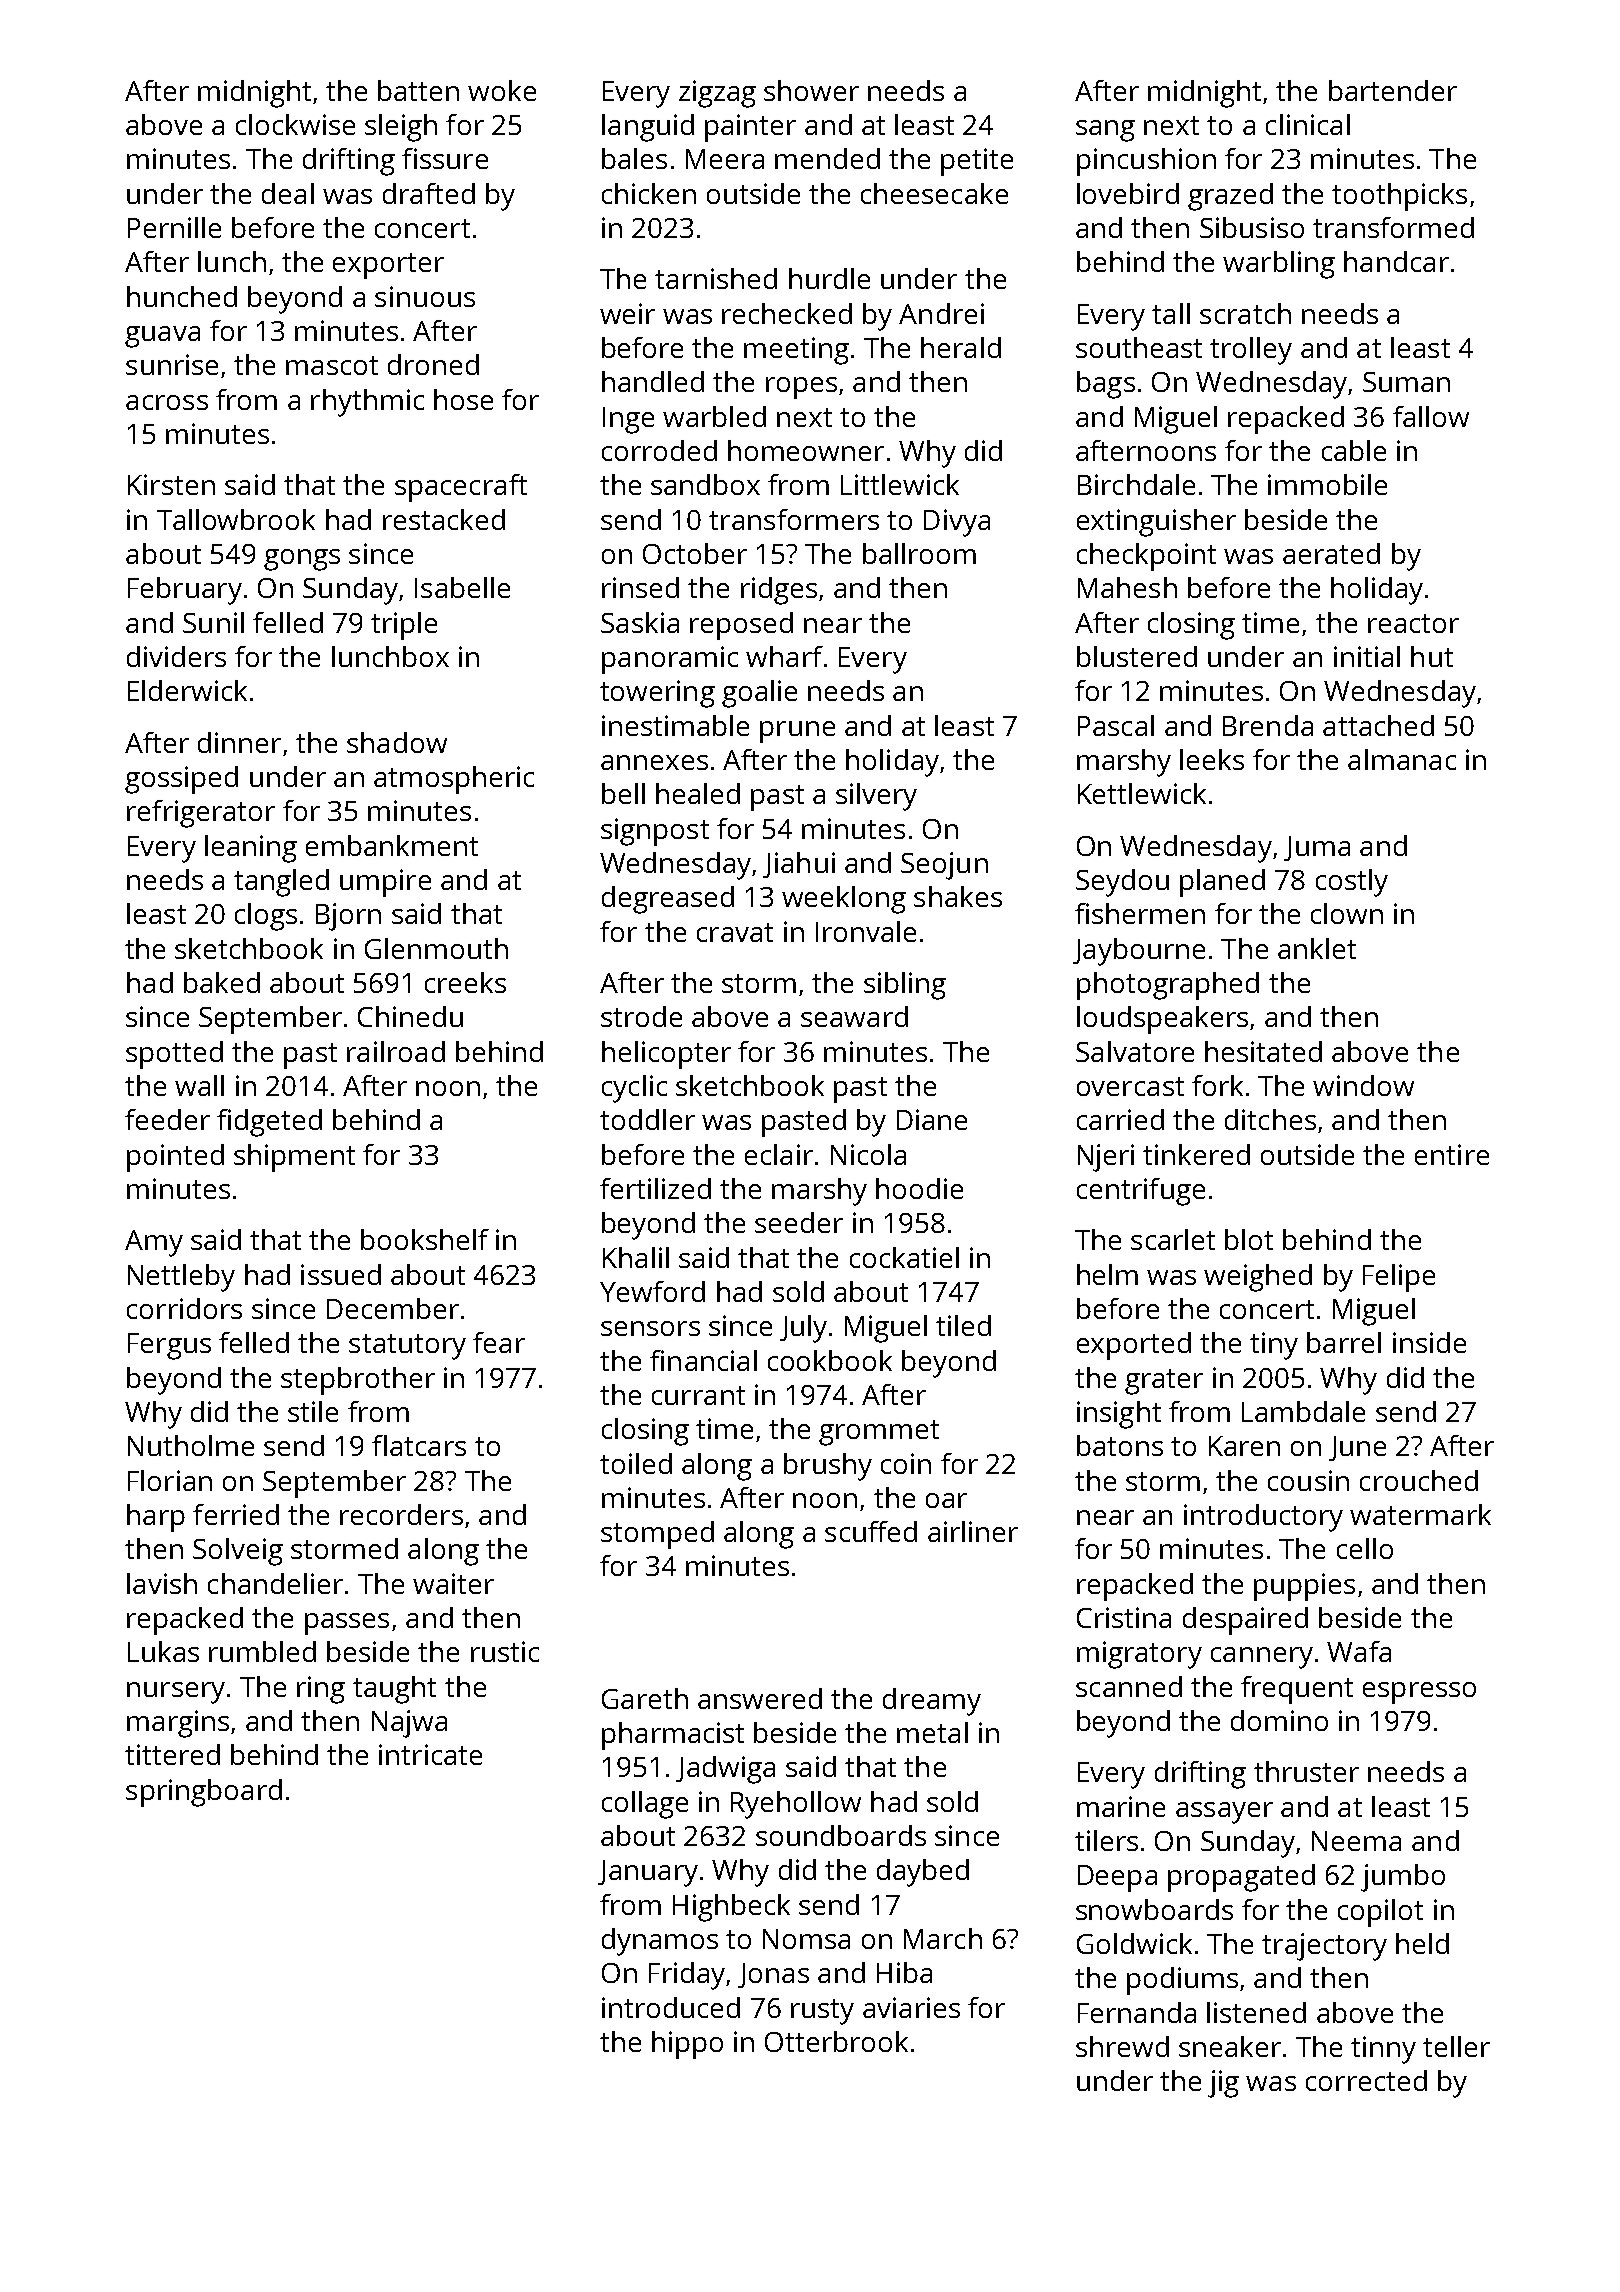 The height and width of the image is (2292, 1620). I want to click on window, so click(1363, 1085).
